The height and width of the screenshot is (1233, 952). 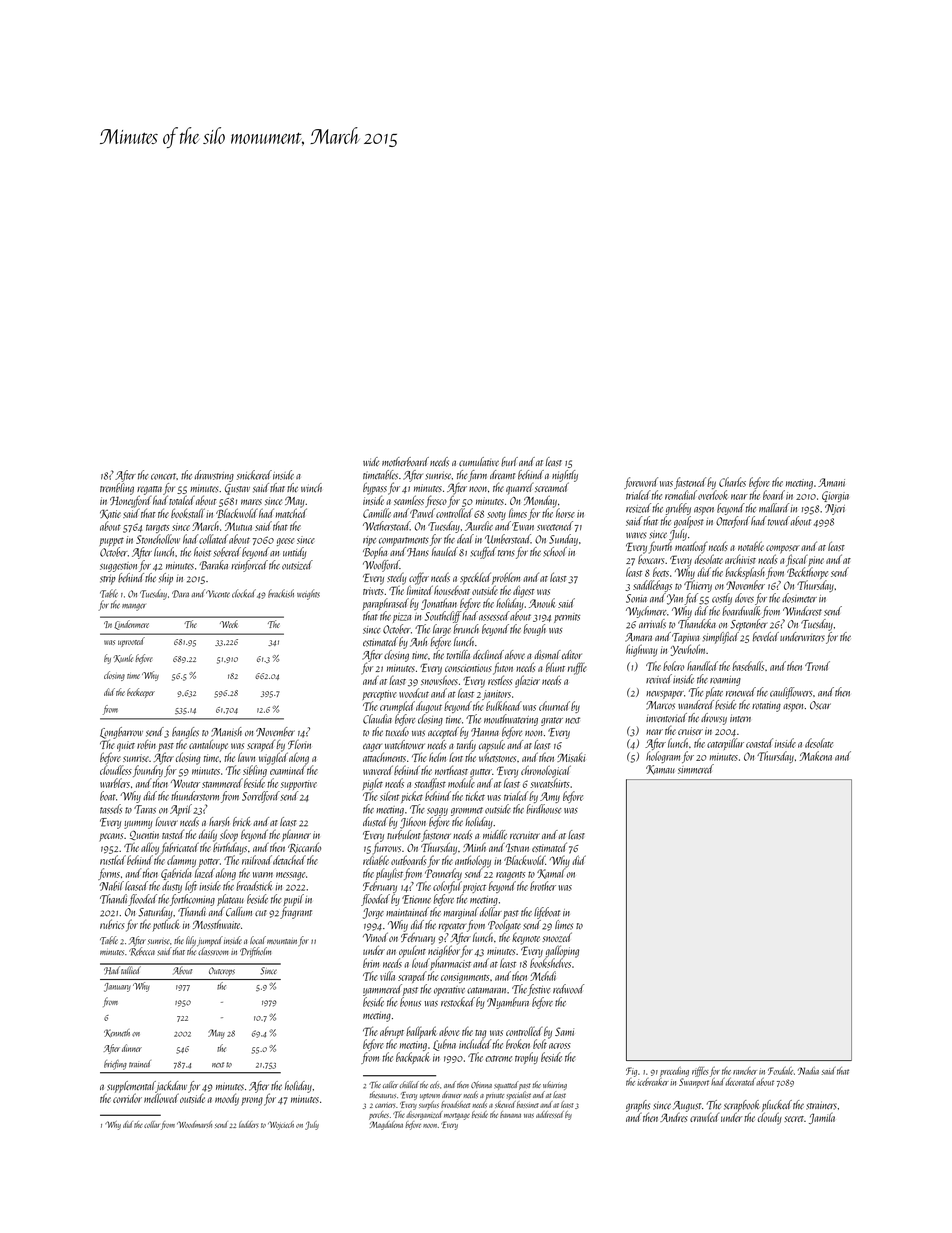 I want to click on galloping, so click(x=562, y=951).
